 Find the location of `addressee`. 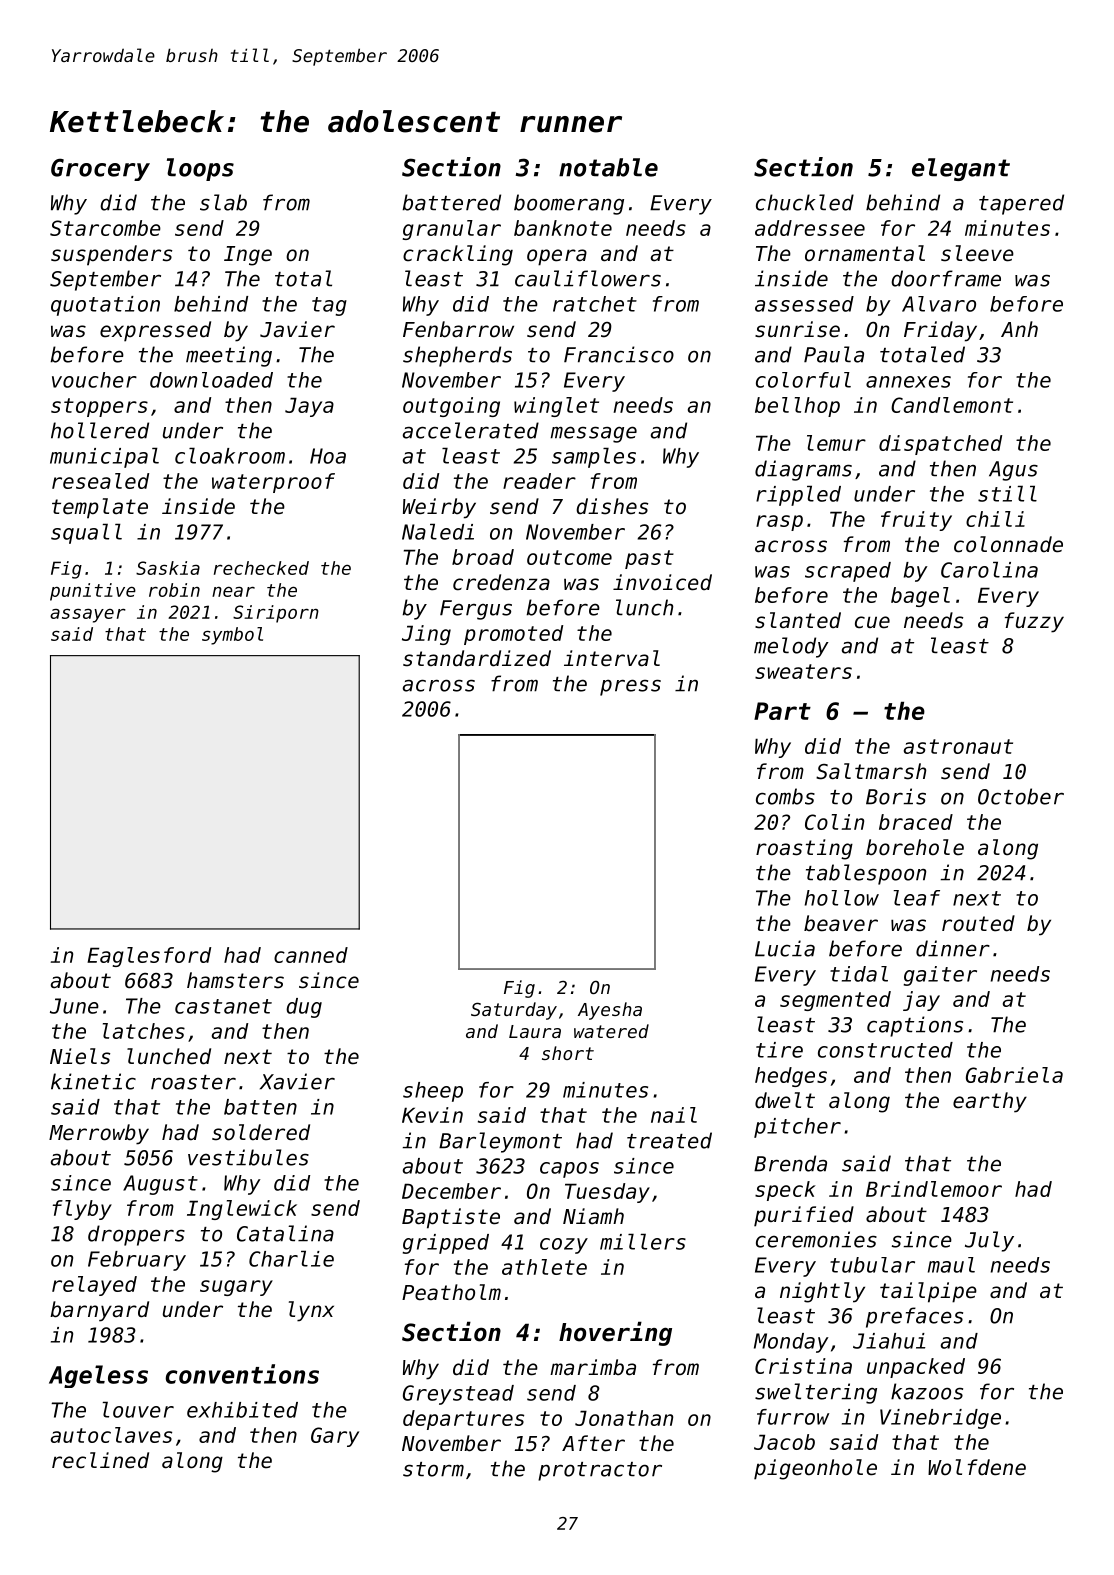

addressee is located at coordinates (810, 228).
